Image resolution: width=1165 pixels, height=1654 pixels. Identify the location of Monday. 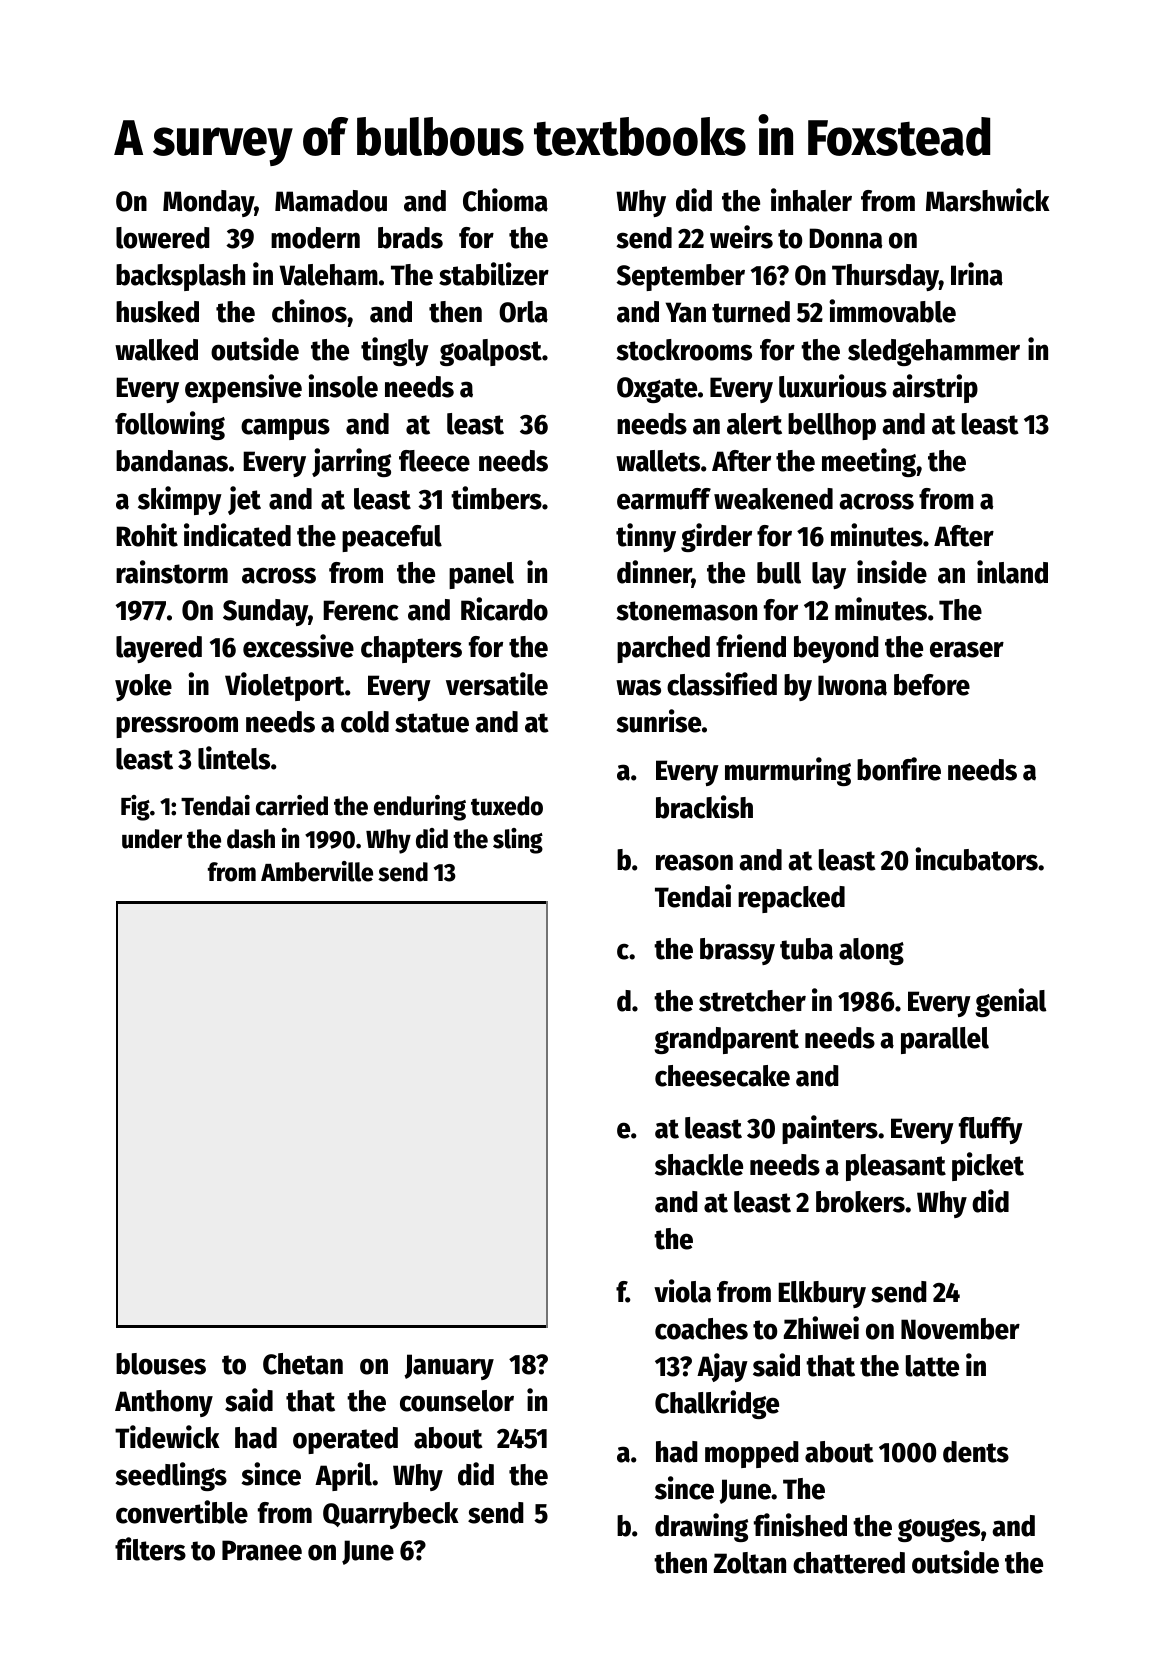
(208, 203).
